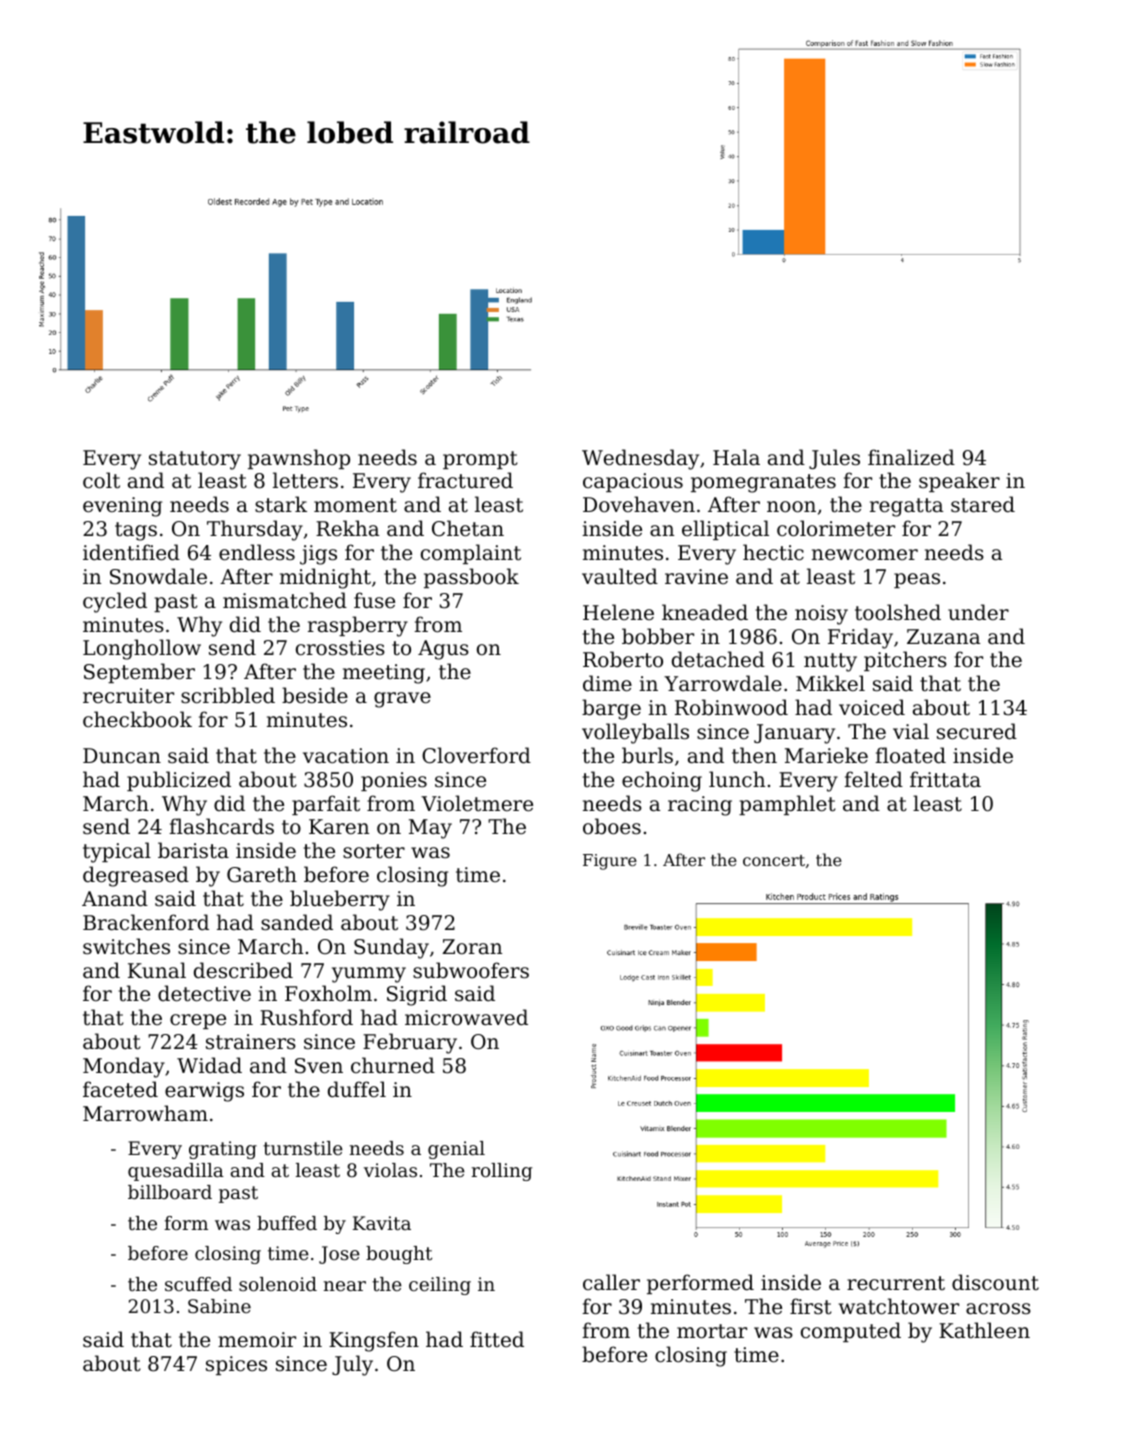 The width and height of the document is (1125, 1456). I want to click on Sabine, so click(219, 1306).
